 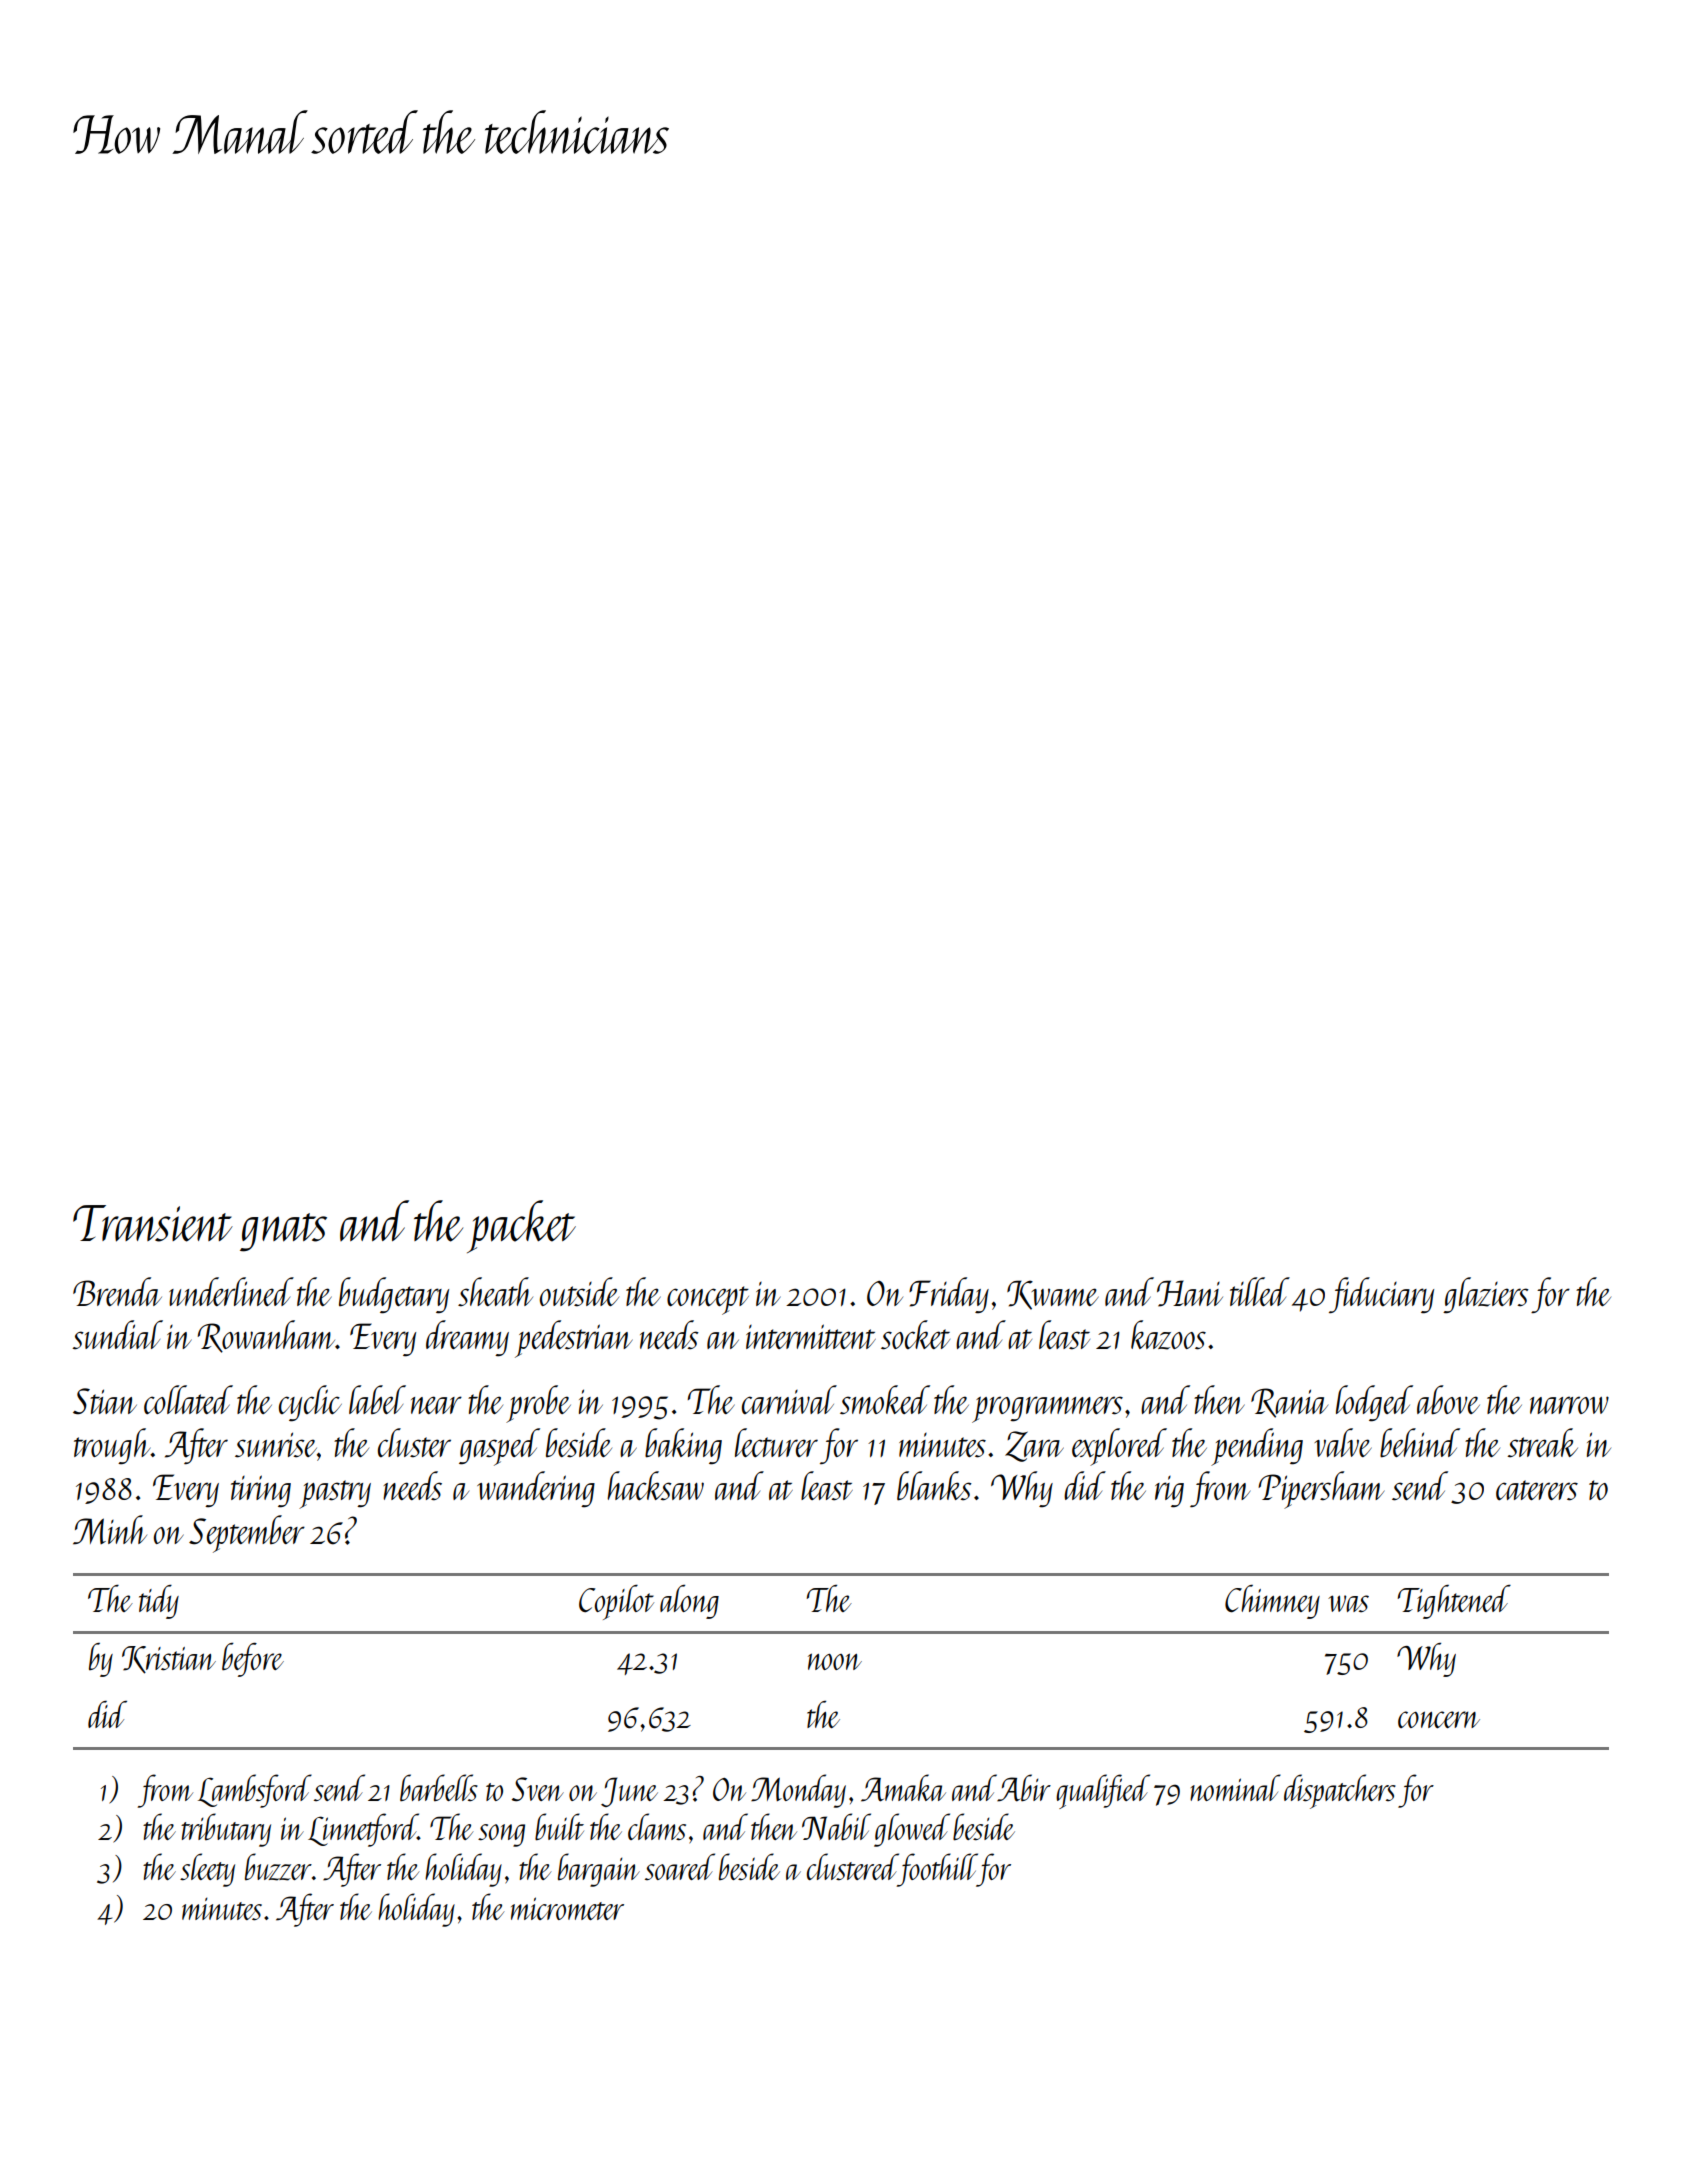 What do you see at coordinates (1381, 1295) in the page?
I see `fiduciary` at bounding box center [1381, 1295].
